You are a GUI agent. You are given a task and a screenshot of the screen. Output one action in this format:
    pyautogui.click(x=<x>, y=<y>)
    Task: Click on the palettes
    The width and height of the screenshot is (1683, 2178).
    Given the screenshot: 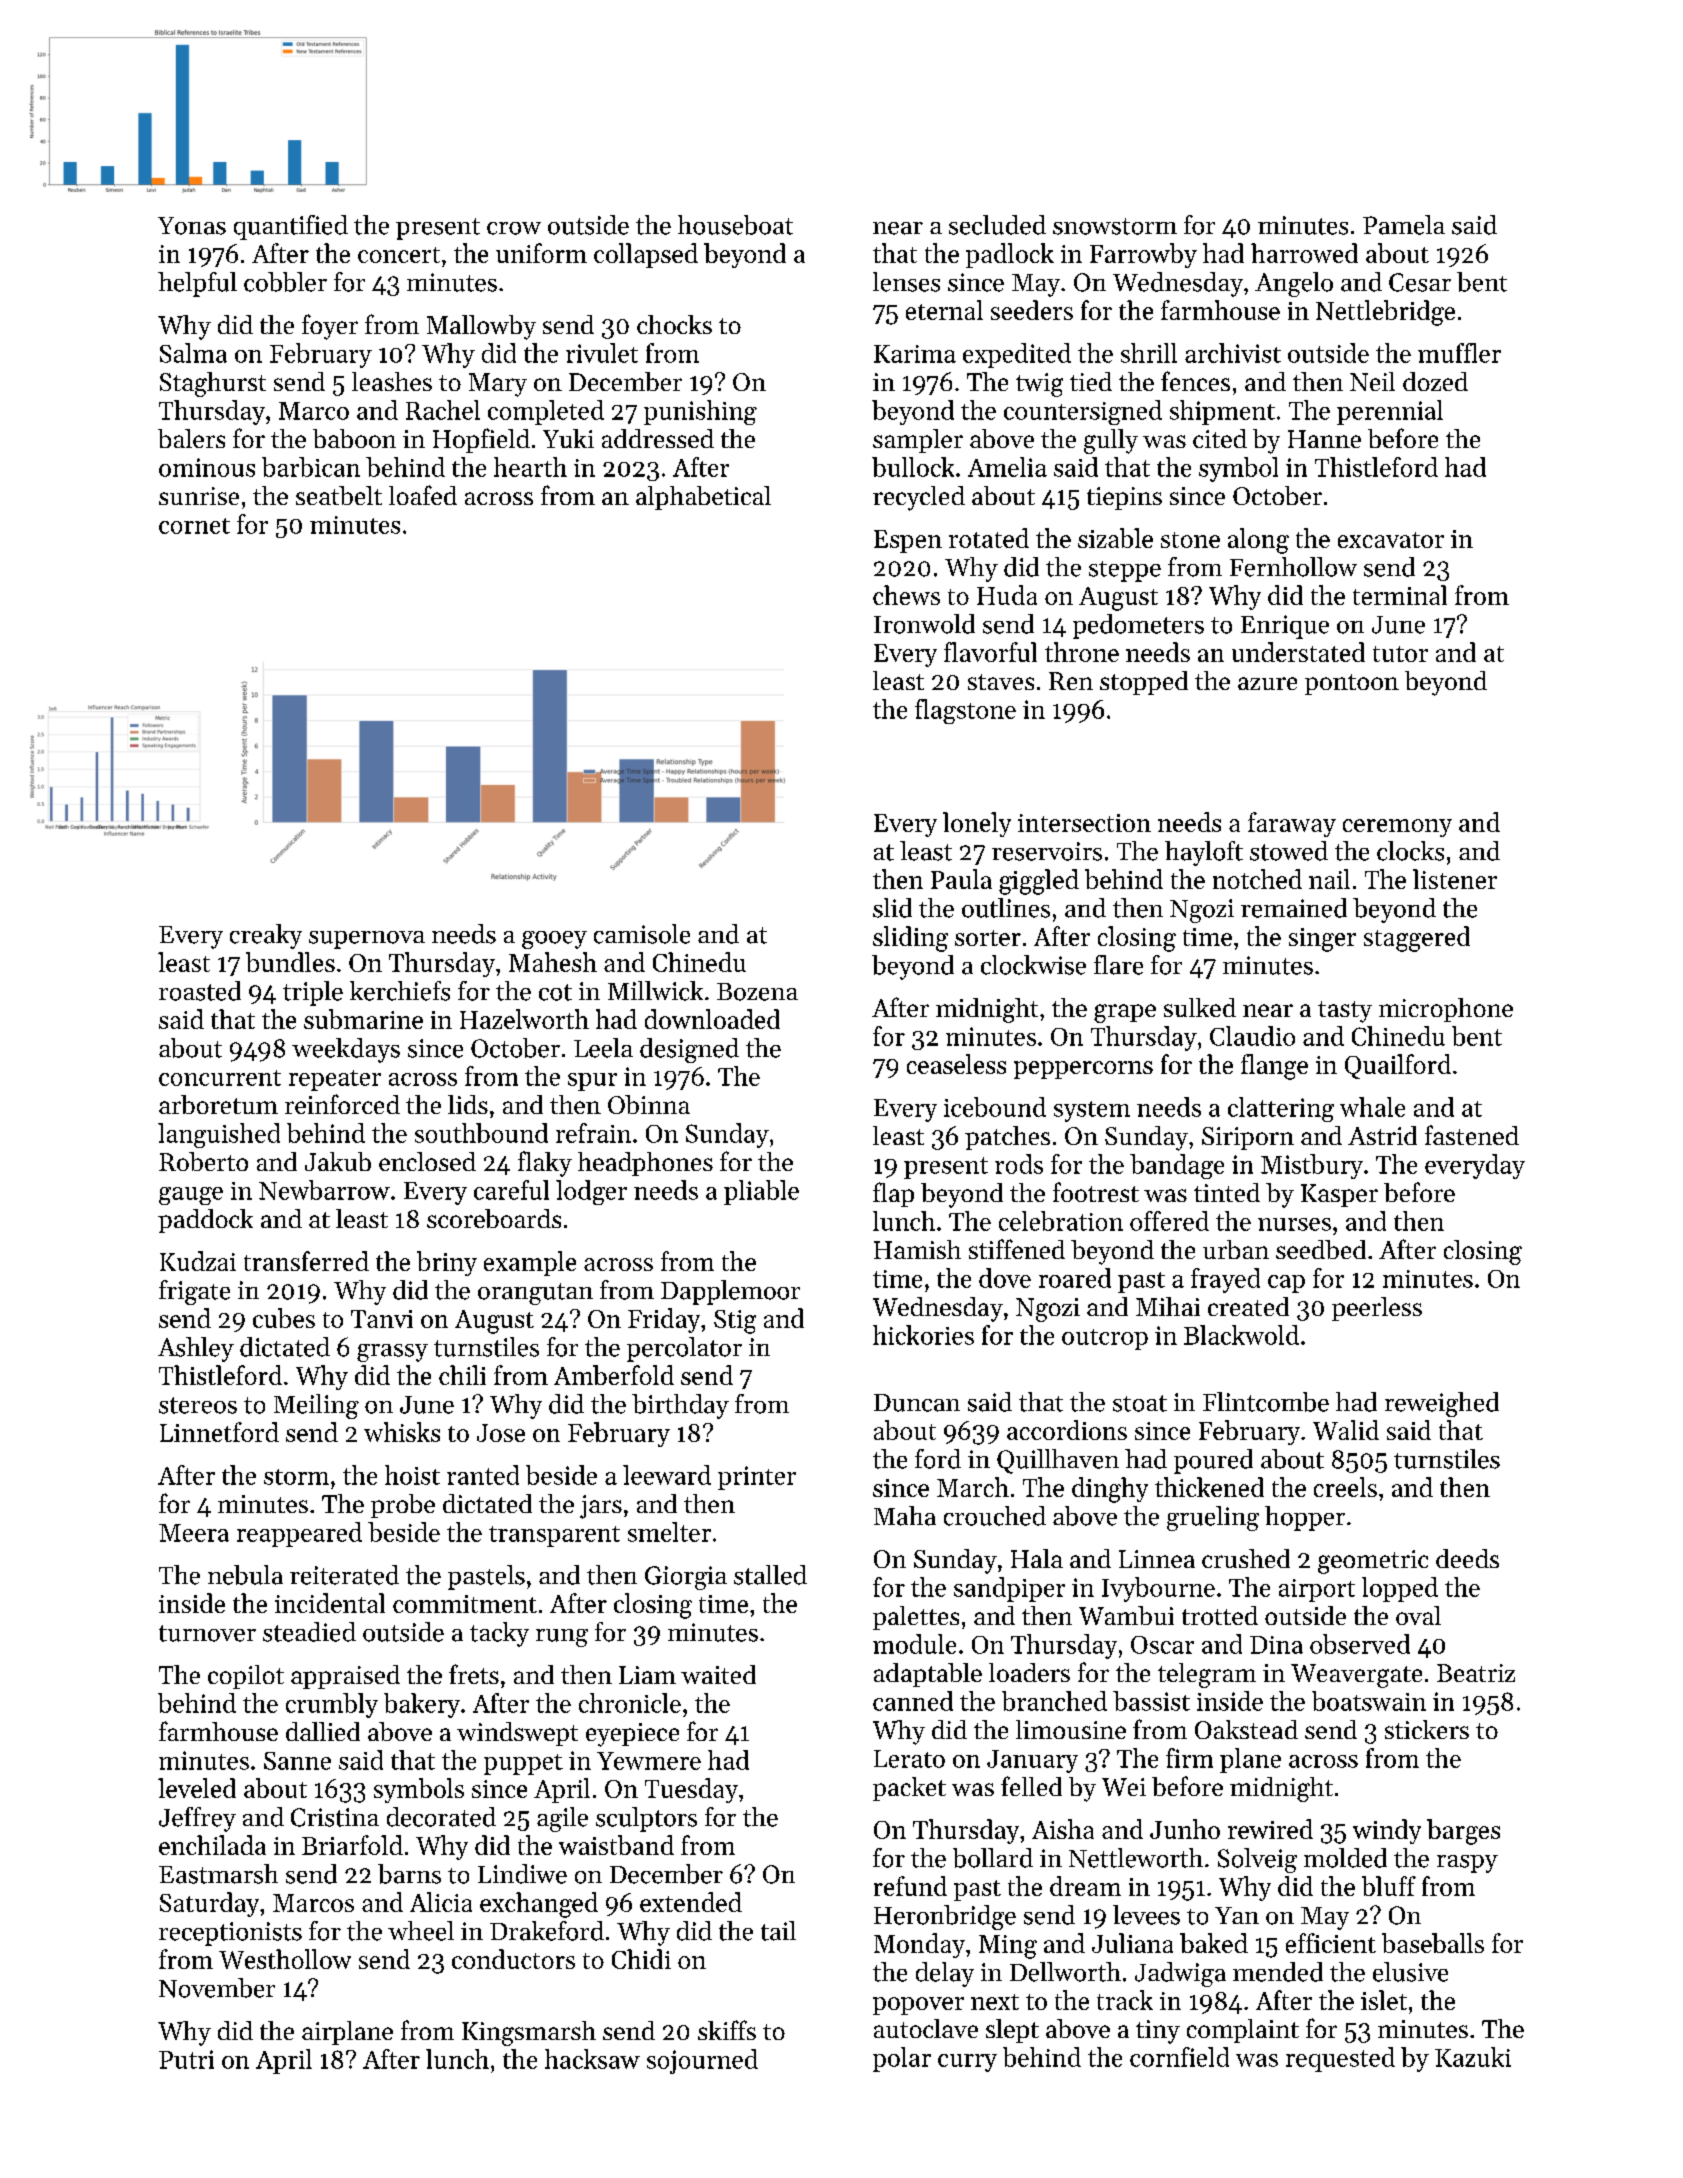 What is the action you would take?
    pyautogui.click(x=916, y=1618)
